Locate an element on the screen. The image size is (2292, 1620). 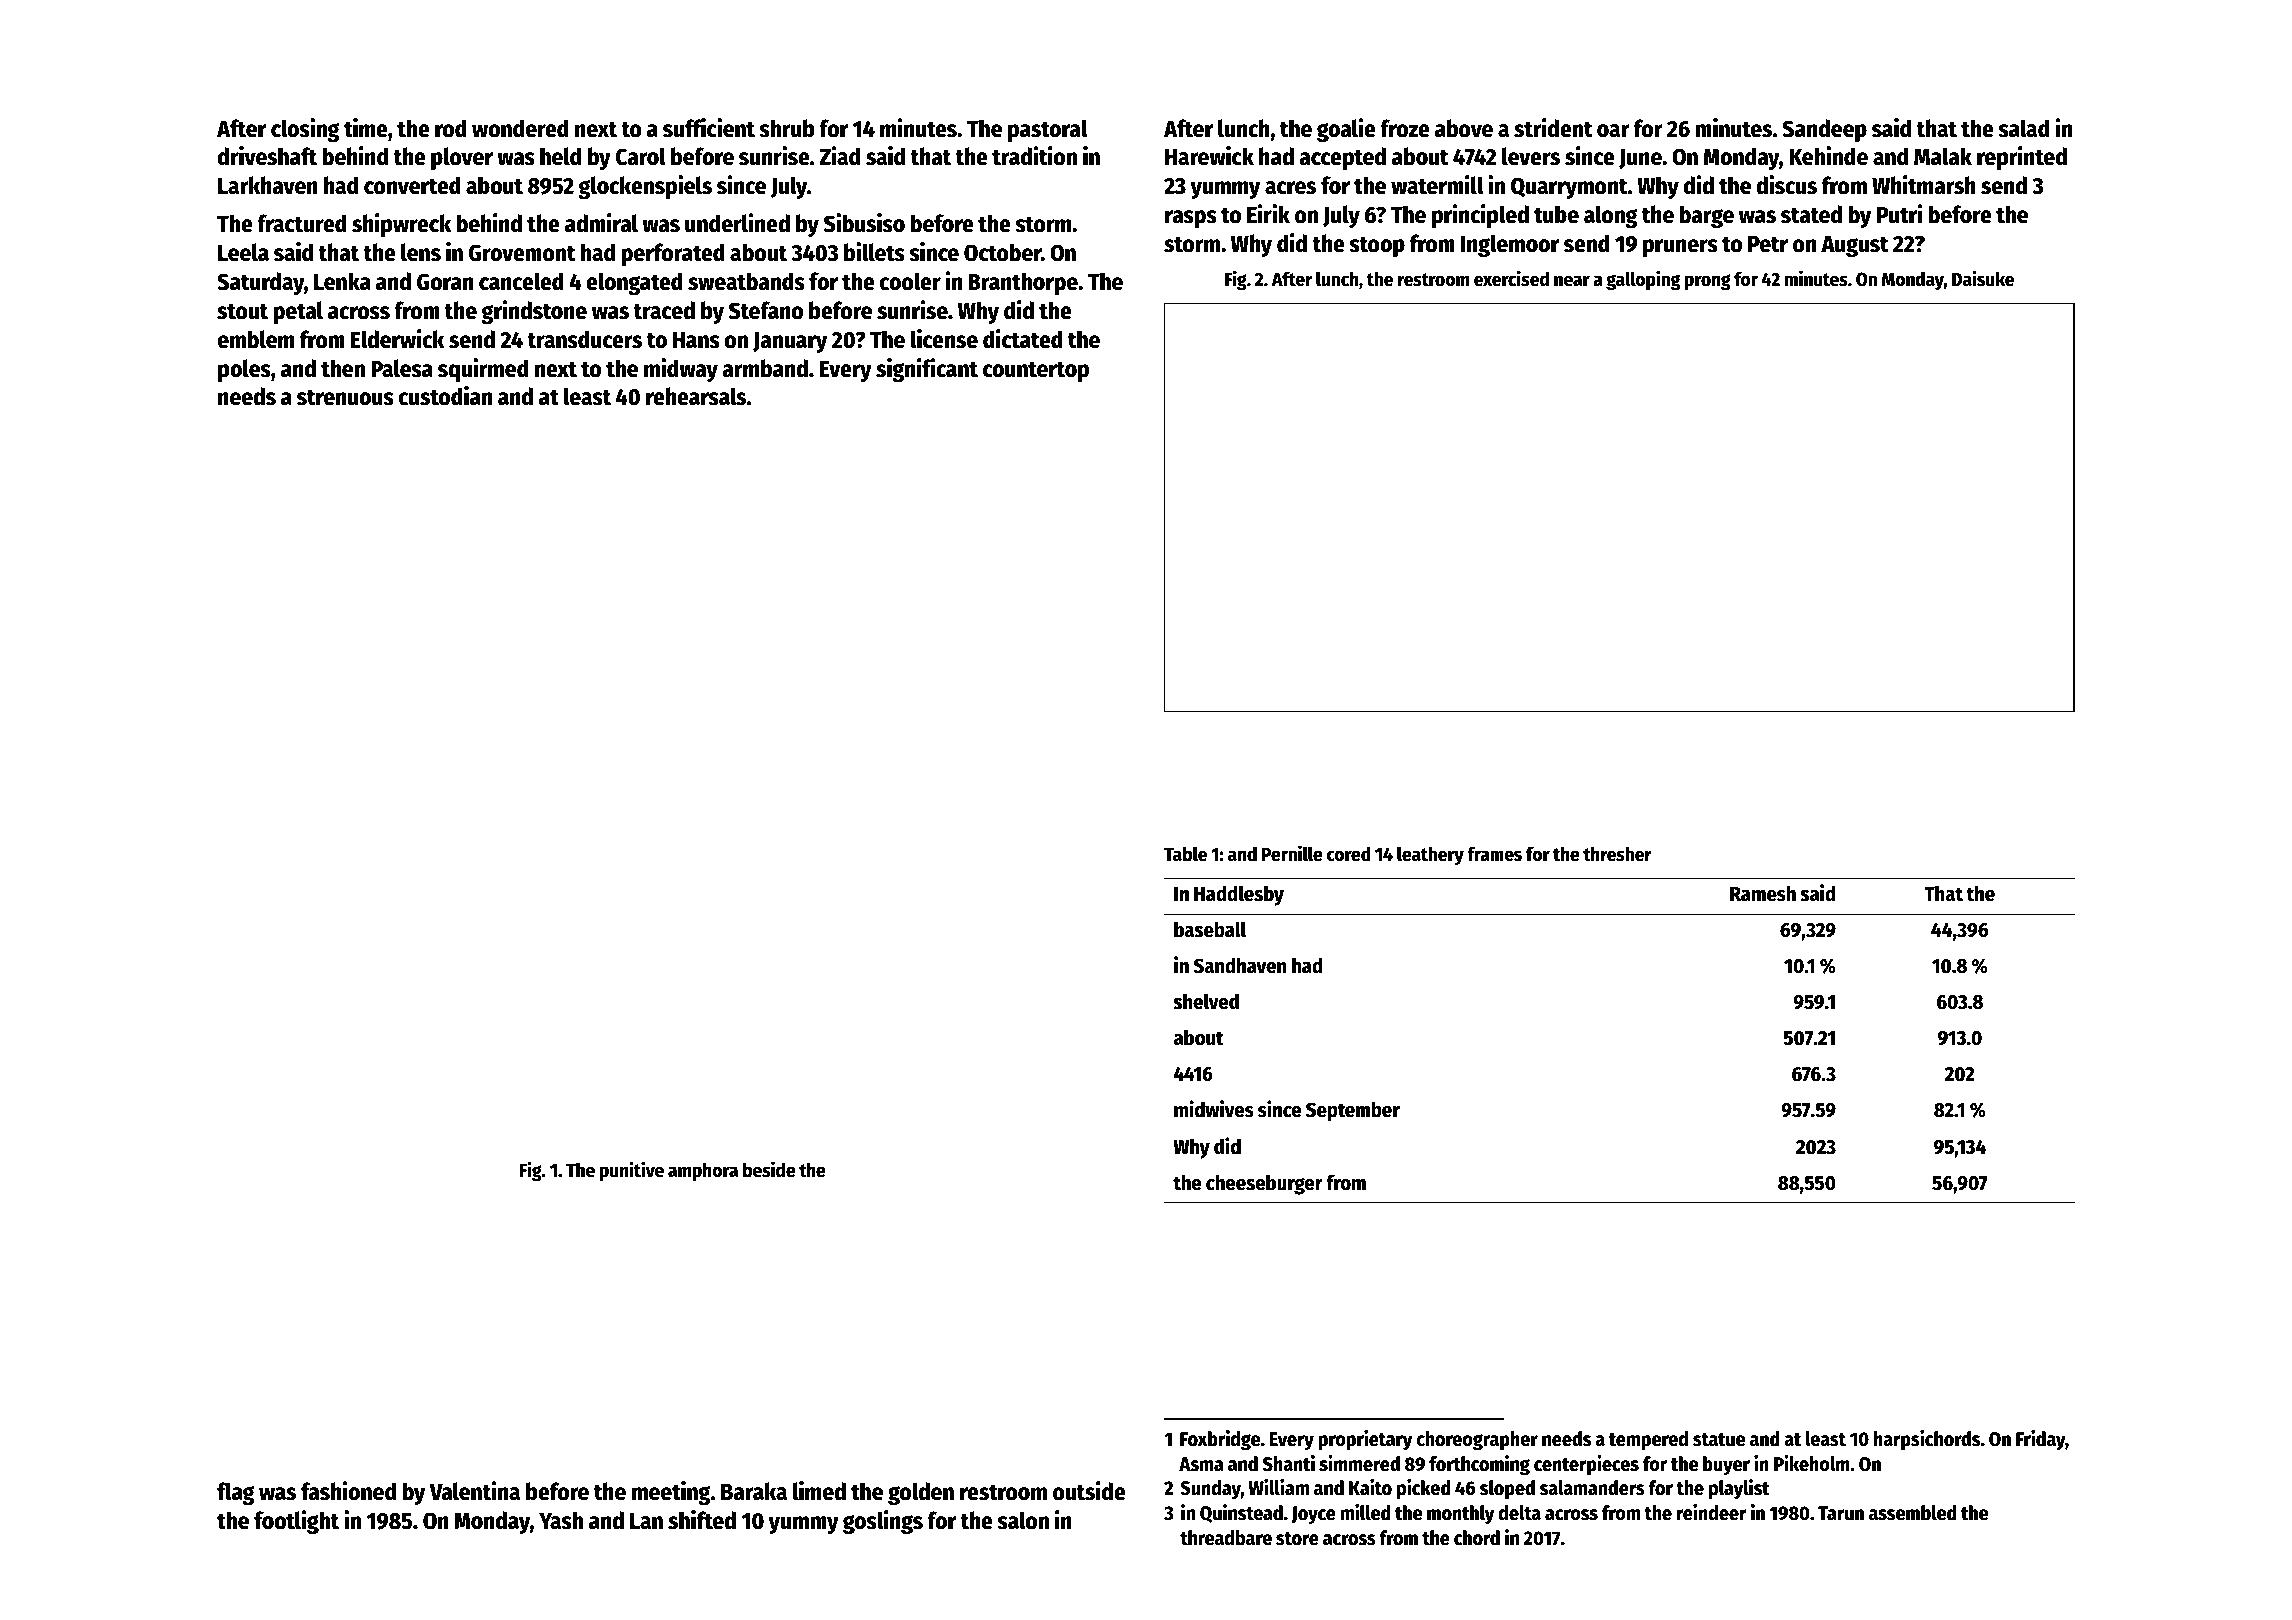
Ramesh is located at coordinates (1763, 893).
